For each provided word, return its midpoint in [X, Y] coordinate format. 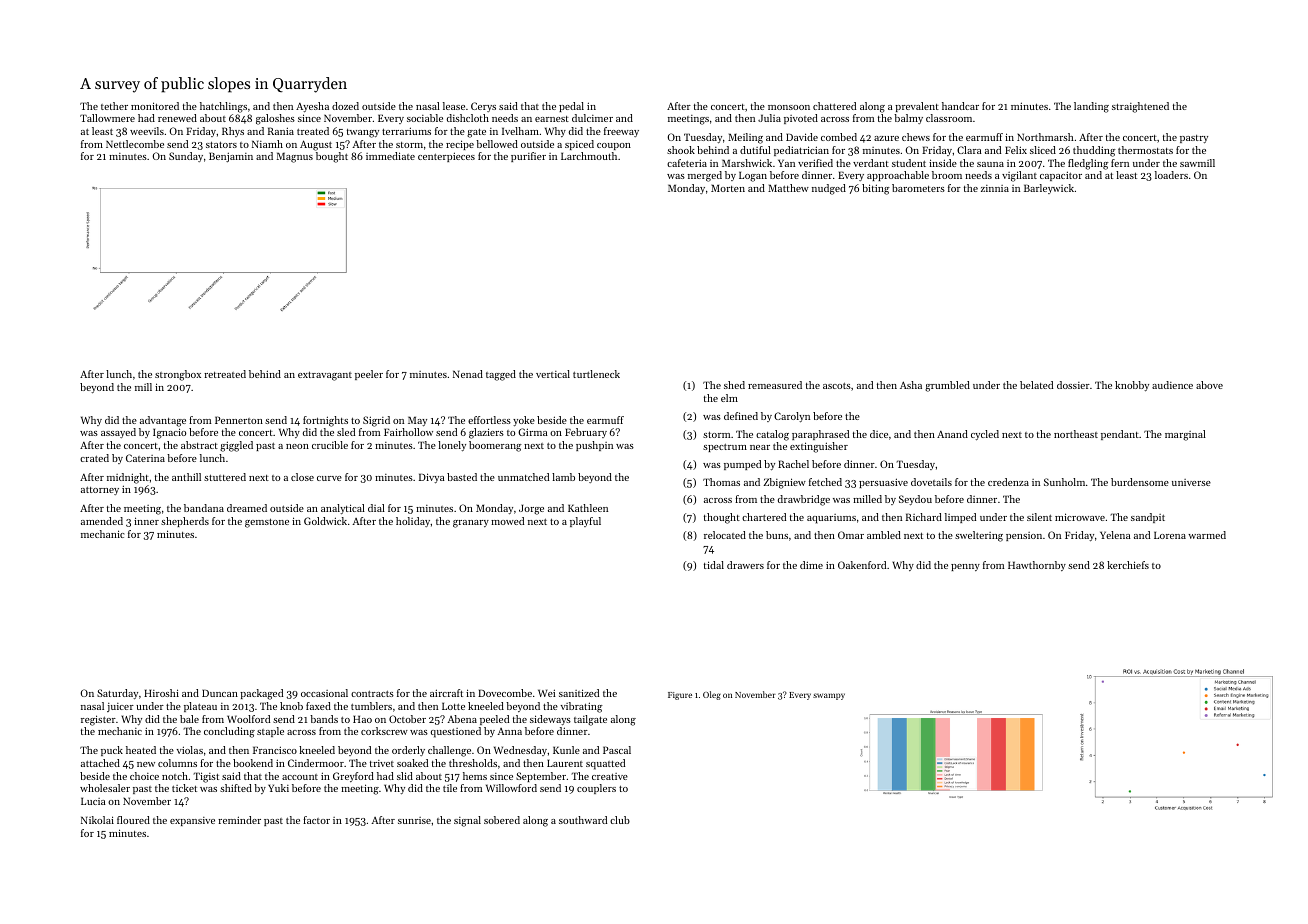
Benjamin [231, 157]
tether [114, 106]
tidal [714, 565]
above [1209, 385]
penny [965, 567]
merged [705, 176]
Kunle [566, 750]
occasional [324, 693]
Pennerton [239, 420]
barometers [918, 188]
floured [133, 820]
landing [1091, 107]
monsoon [789, 107]
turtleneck [596, 374]
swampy [829, 696]
